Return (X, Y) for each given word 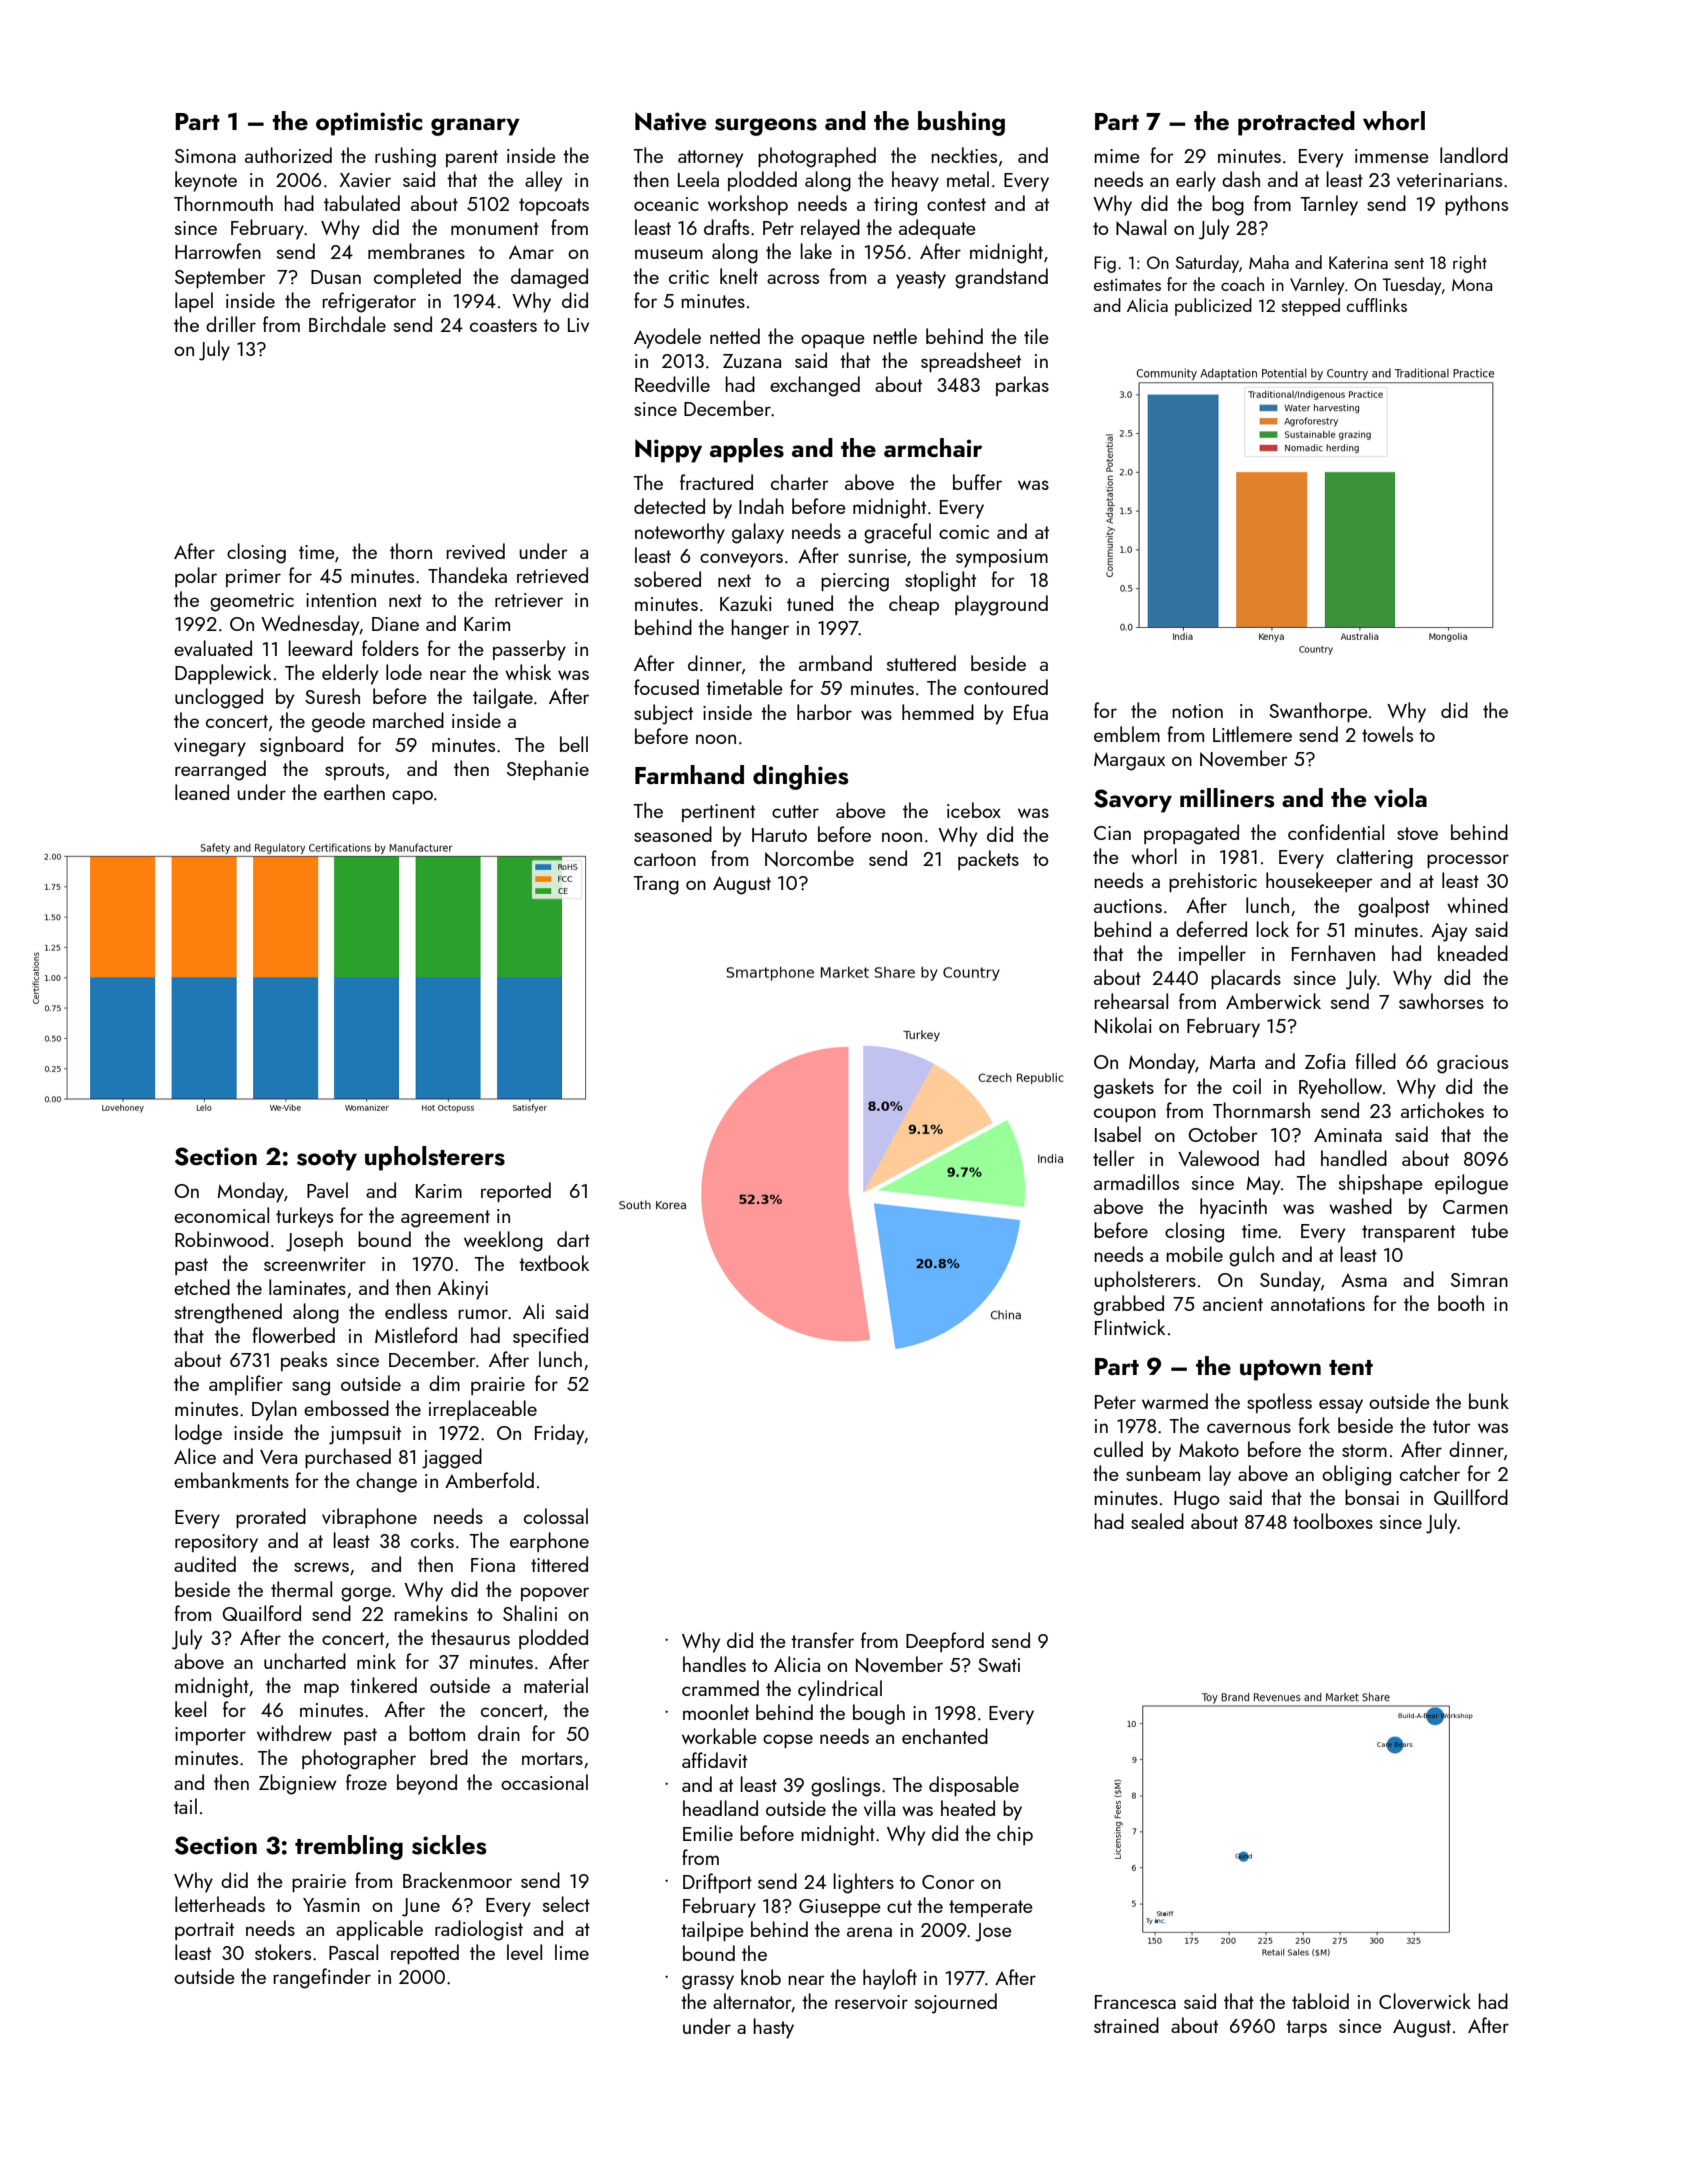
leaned (202, 792)
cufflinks (1377, 305)
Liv (578, 325)
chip (1015, 1835)
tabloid (1320, 2001)
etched (202, 1287)
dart (573, 1239)
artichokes (1442, 1110)
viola (1400, 798)
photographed (817, 157)
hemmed (938, 712)
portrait (204, 1931)
